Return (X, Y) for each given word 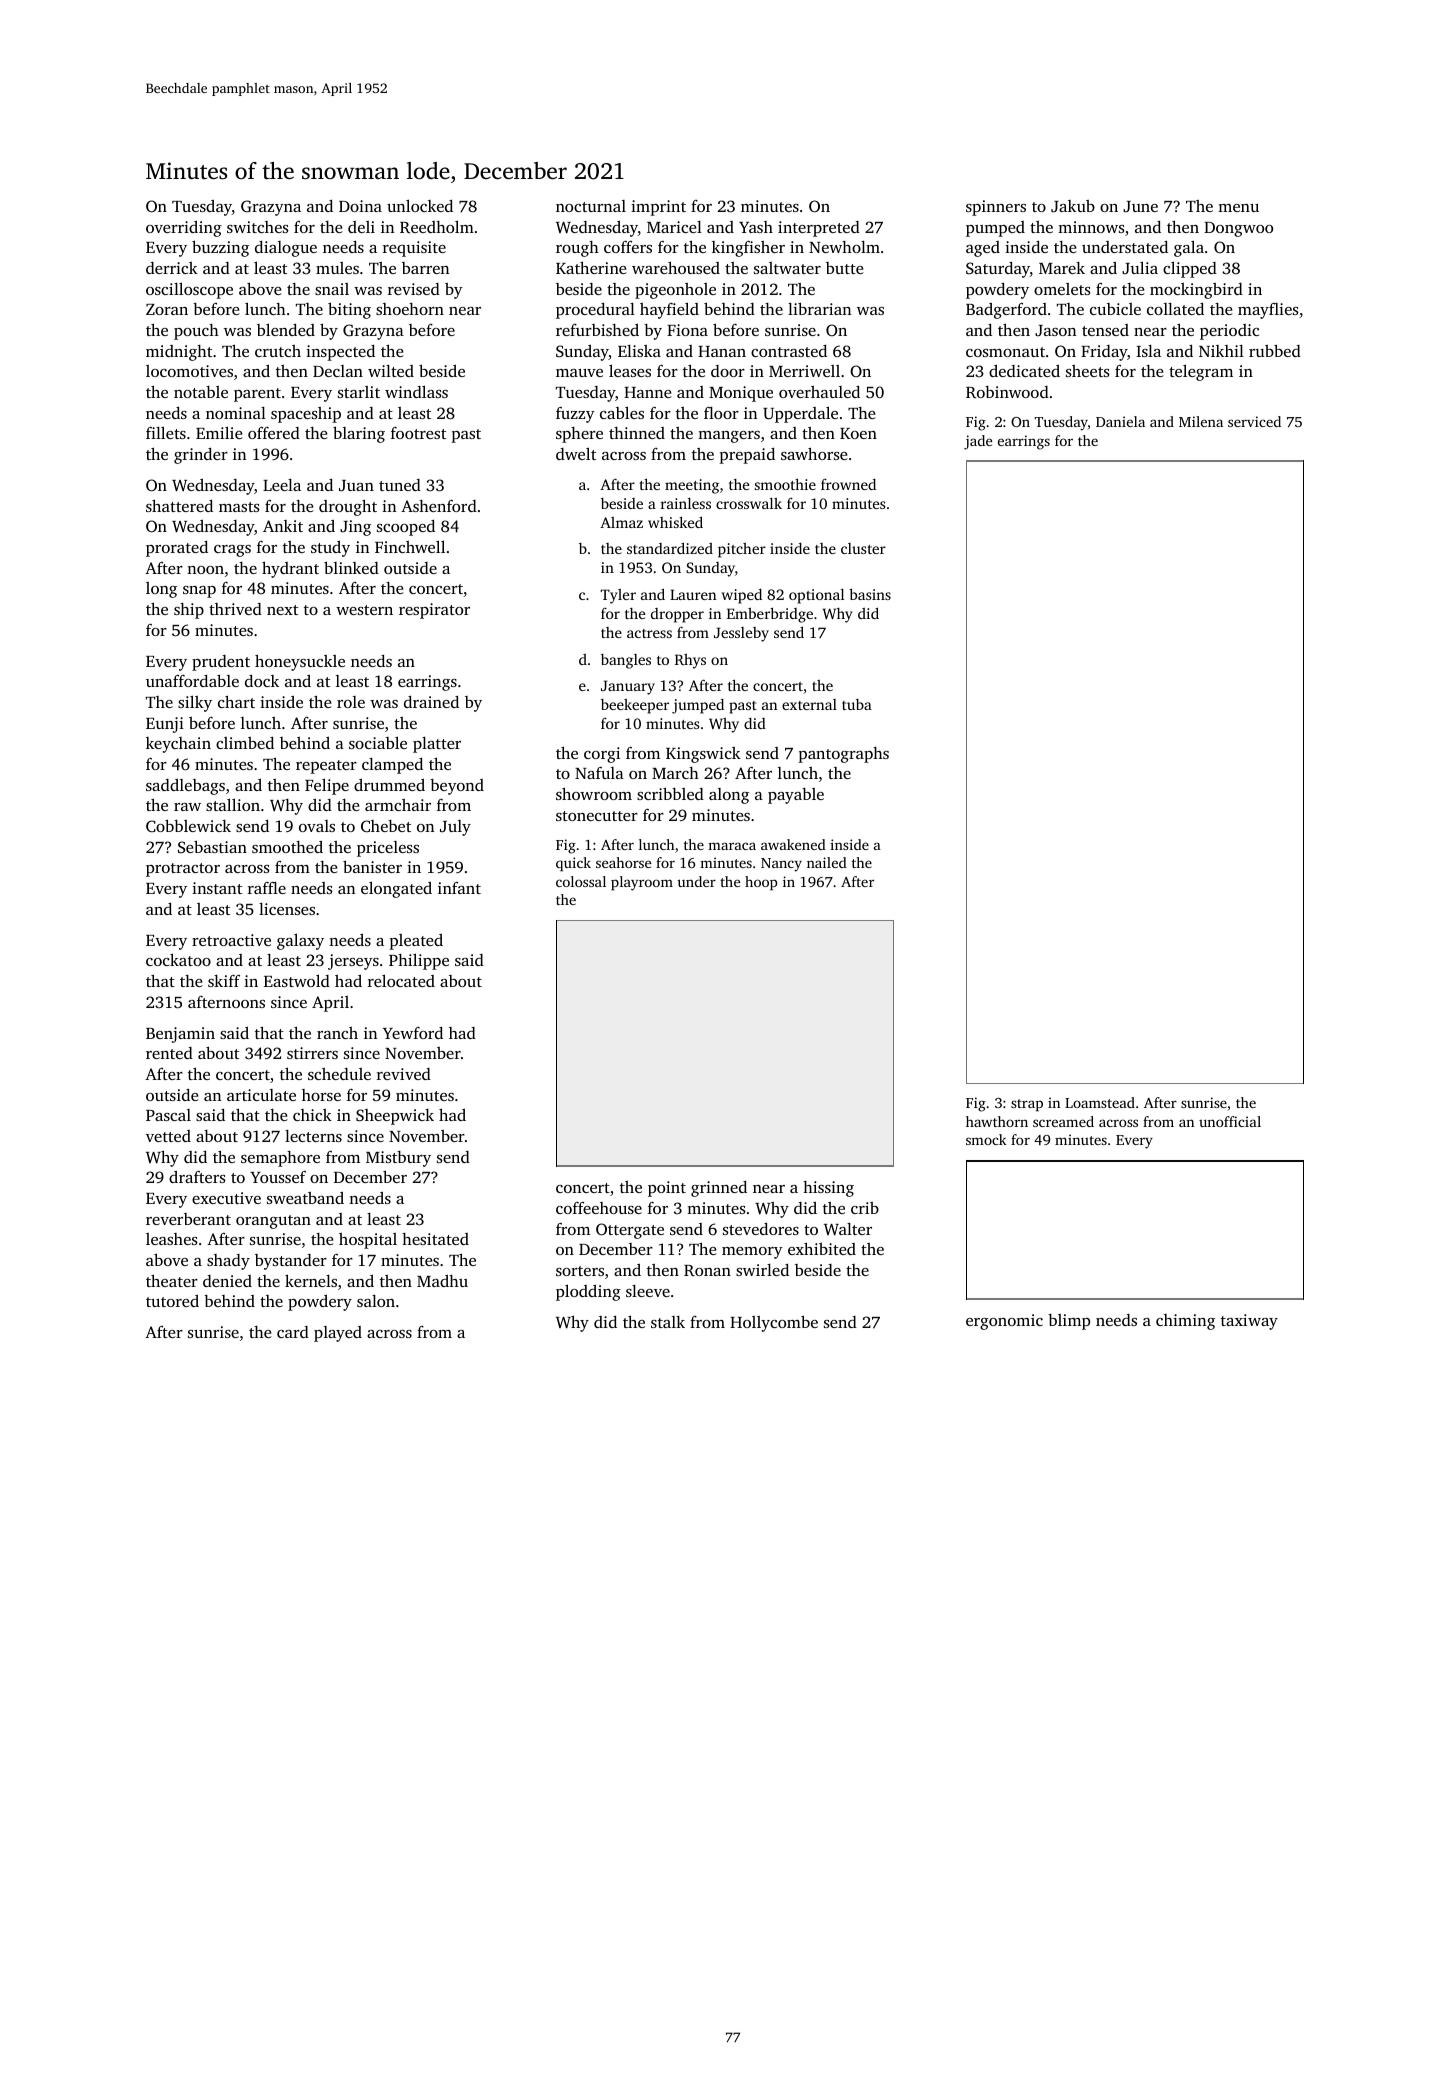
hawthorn (997, 1121)
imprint (658, 208)
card (293, 1332)
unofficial (1230, 1121)
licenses (287, 909)
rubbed (1275, 350)
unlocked (420, 205)
